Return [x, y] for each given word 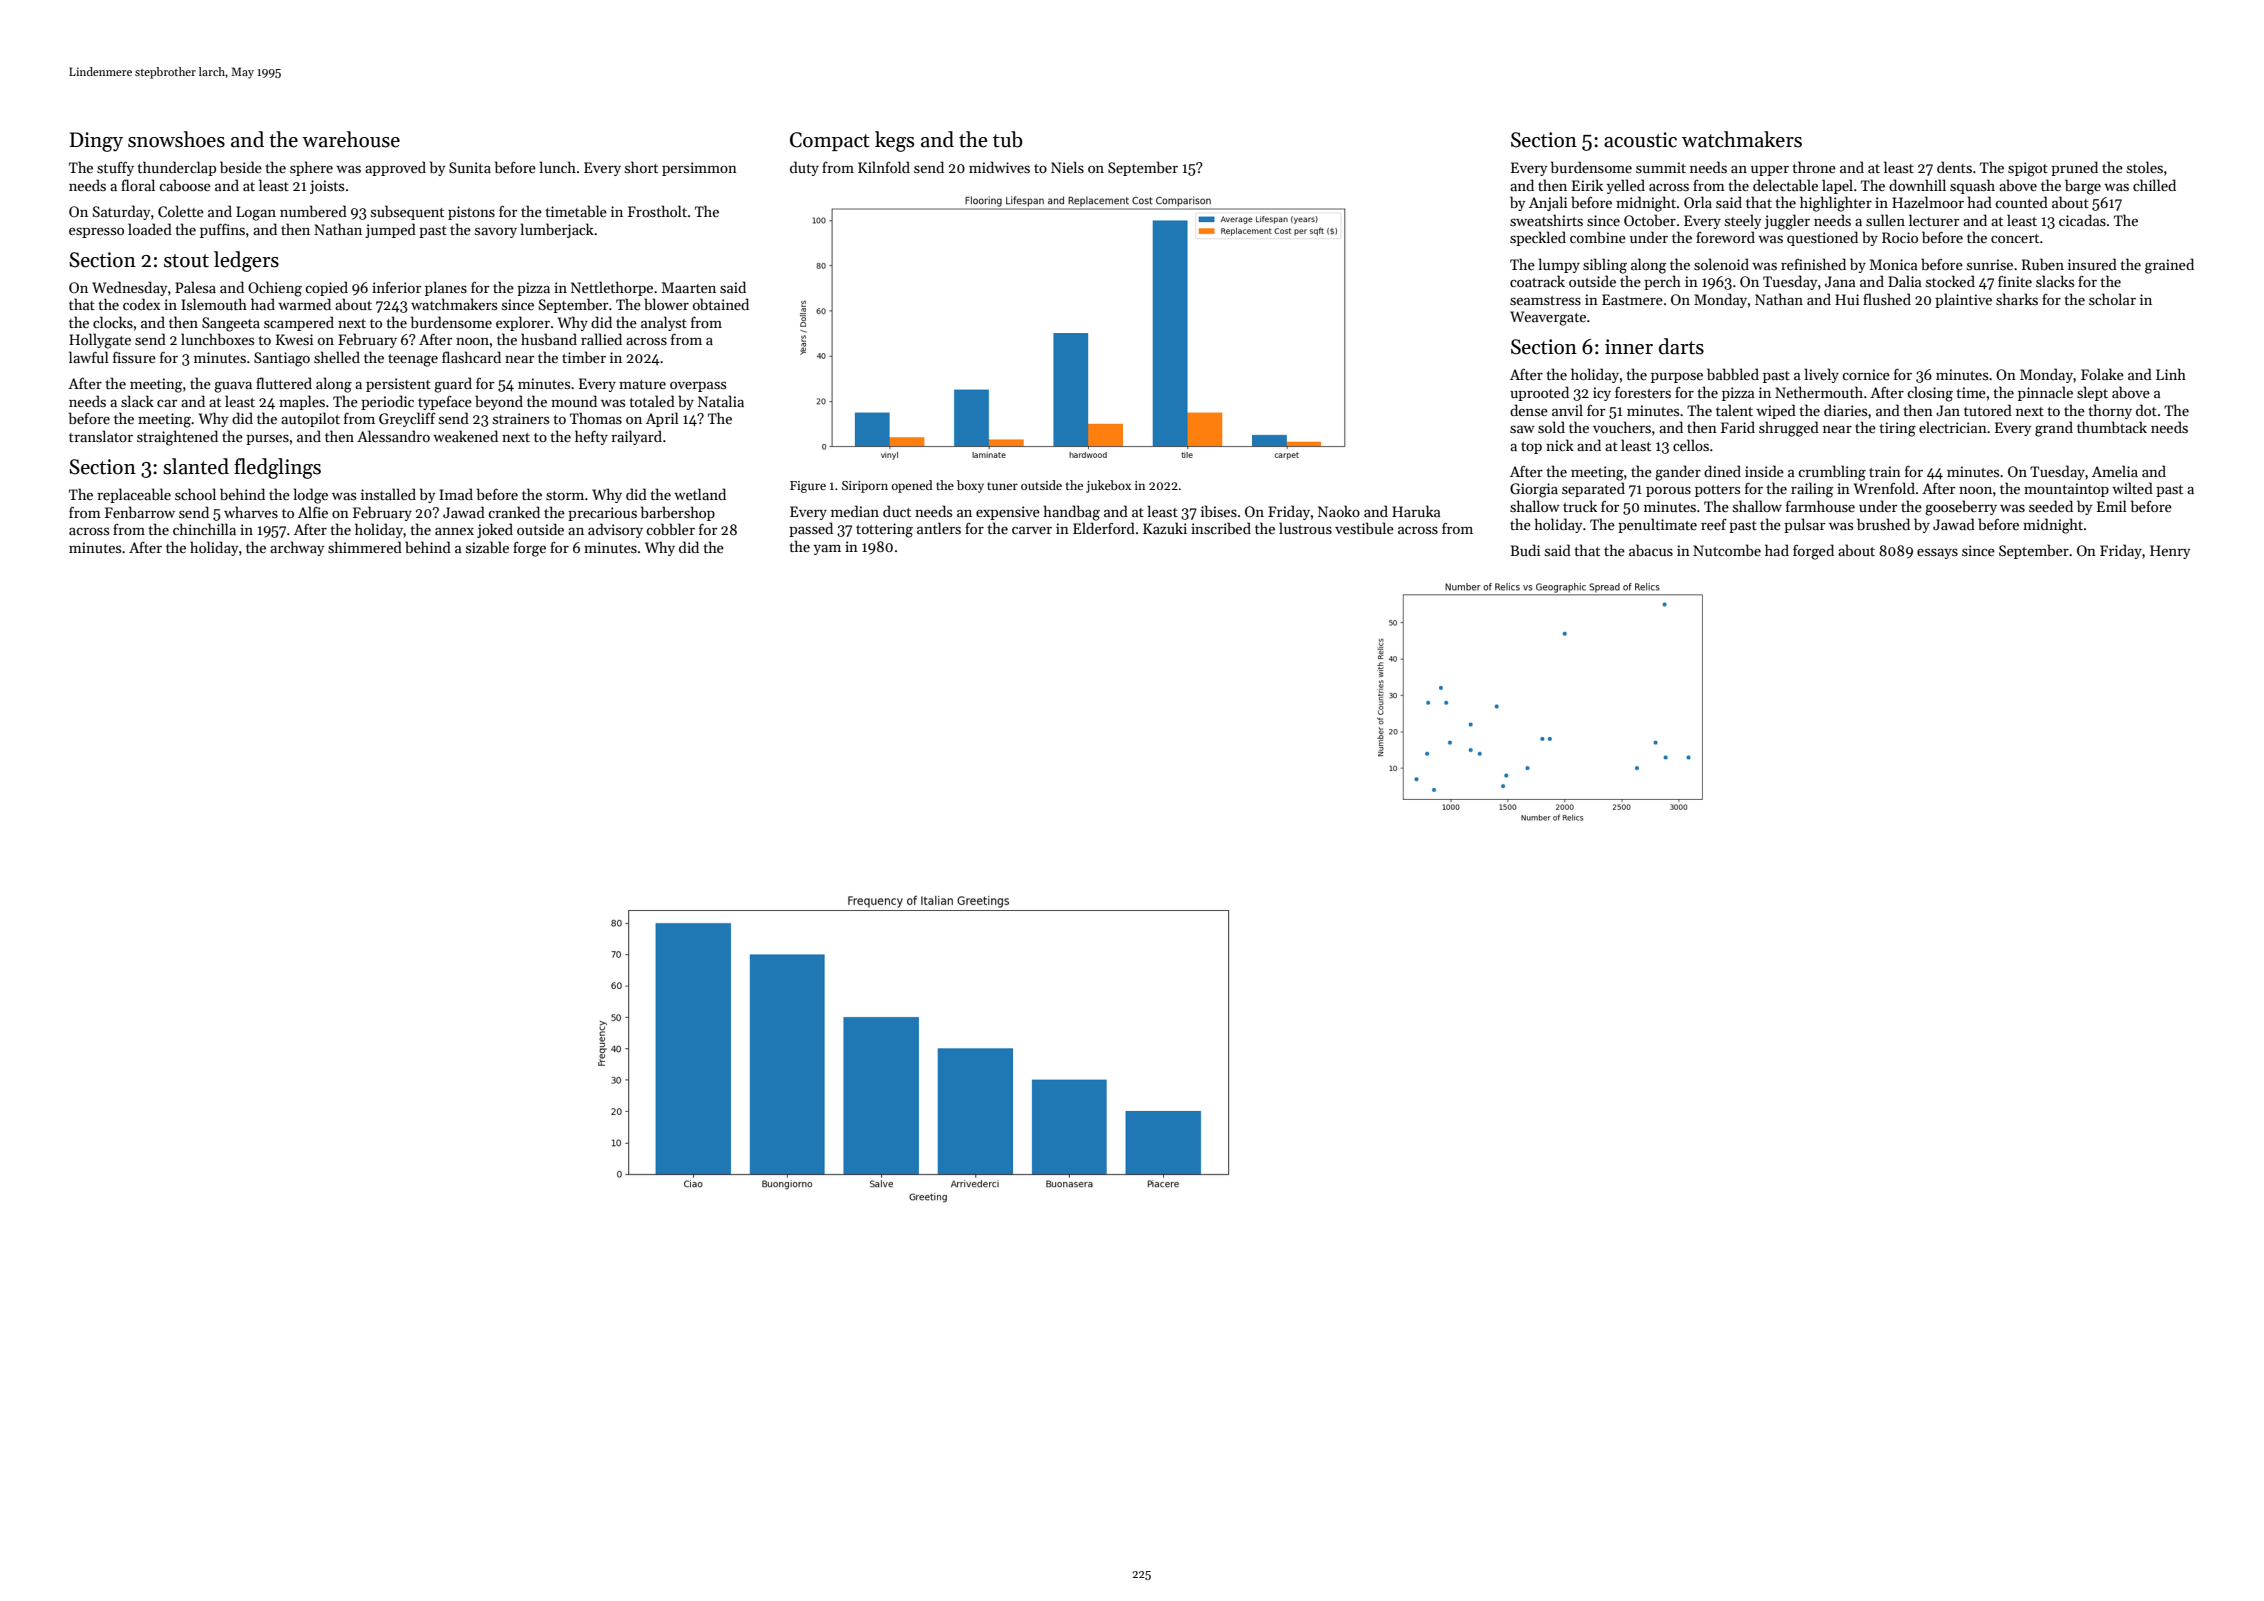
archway [297, 548]
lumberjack [557, 230]
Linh [2171, 374]
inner [1629, 347]
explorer [523, 323]
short [641, 167]
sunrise [1990, 264]
